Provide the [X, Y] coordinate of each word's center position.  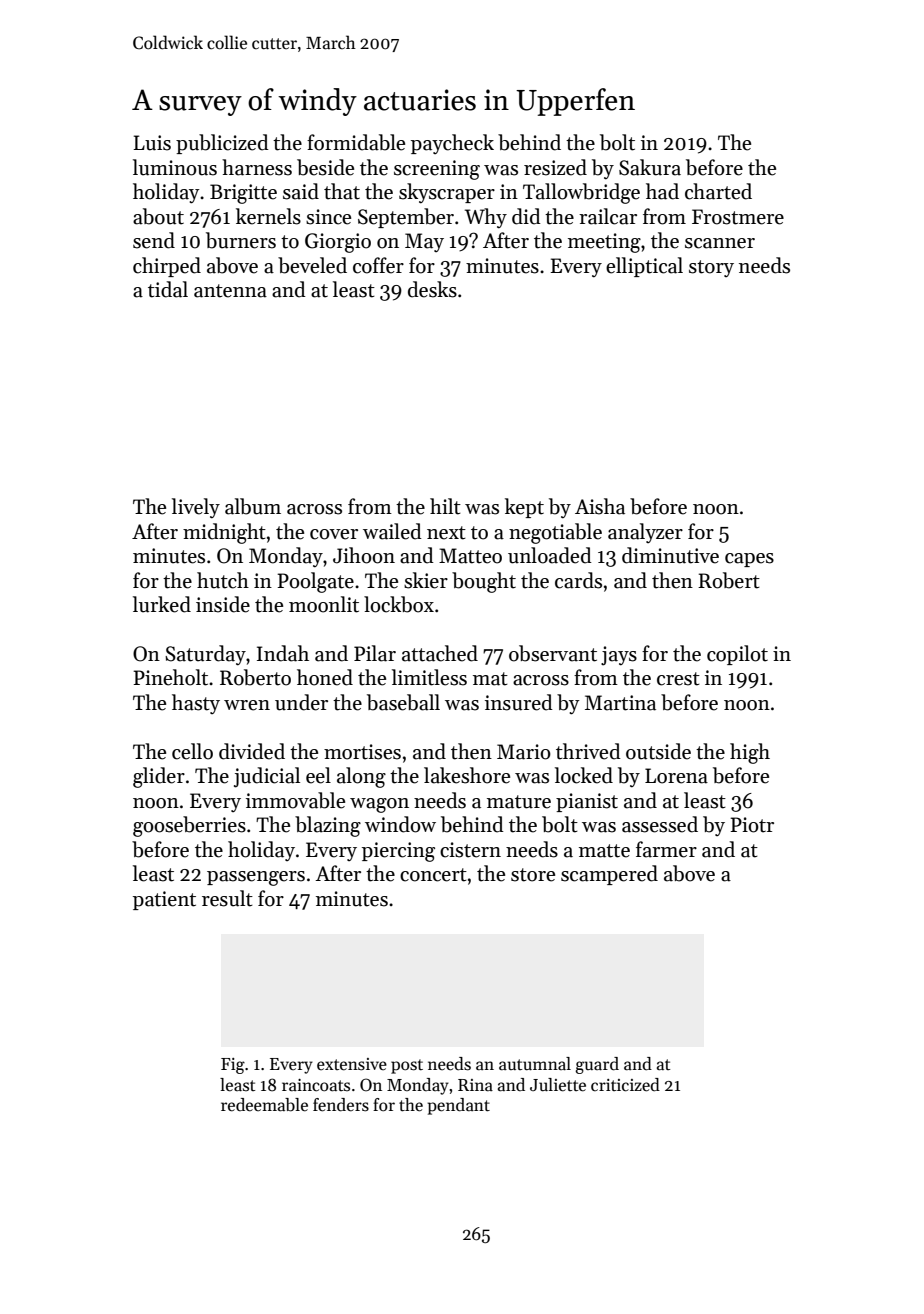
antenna [230, 291]
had [662, 191]
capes [749, 560]
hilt [445, 506]
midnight [224, 533]
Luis [152, 143]
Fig [233, 1066]
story [711, 268]
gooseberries [189, 826]
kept [524, 508]
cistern [470, 850]
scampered [609, 875]
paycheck [452, 144]
